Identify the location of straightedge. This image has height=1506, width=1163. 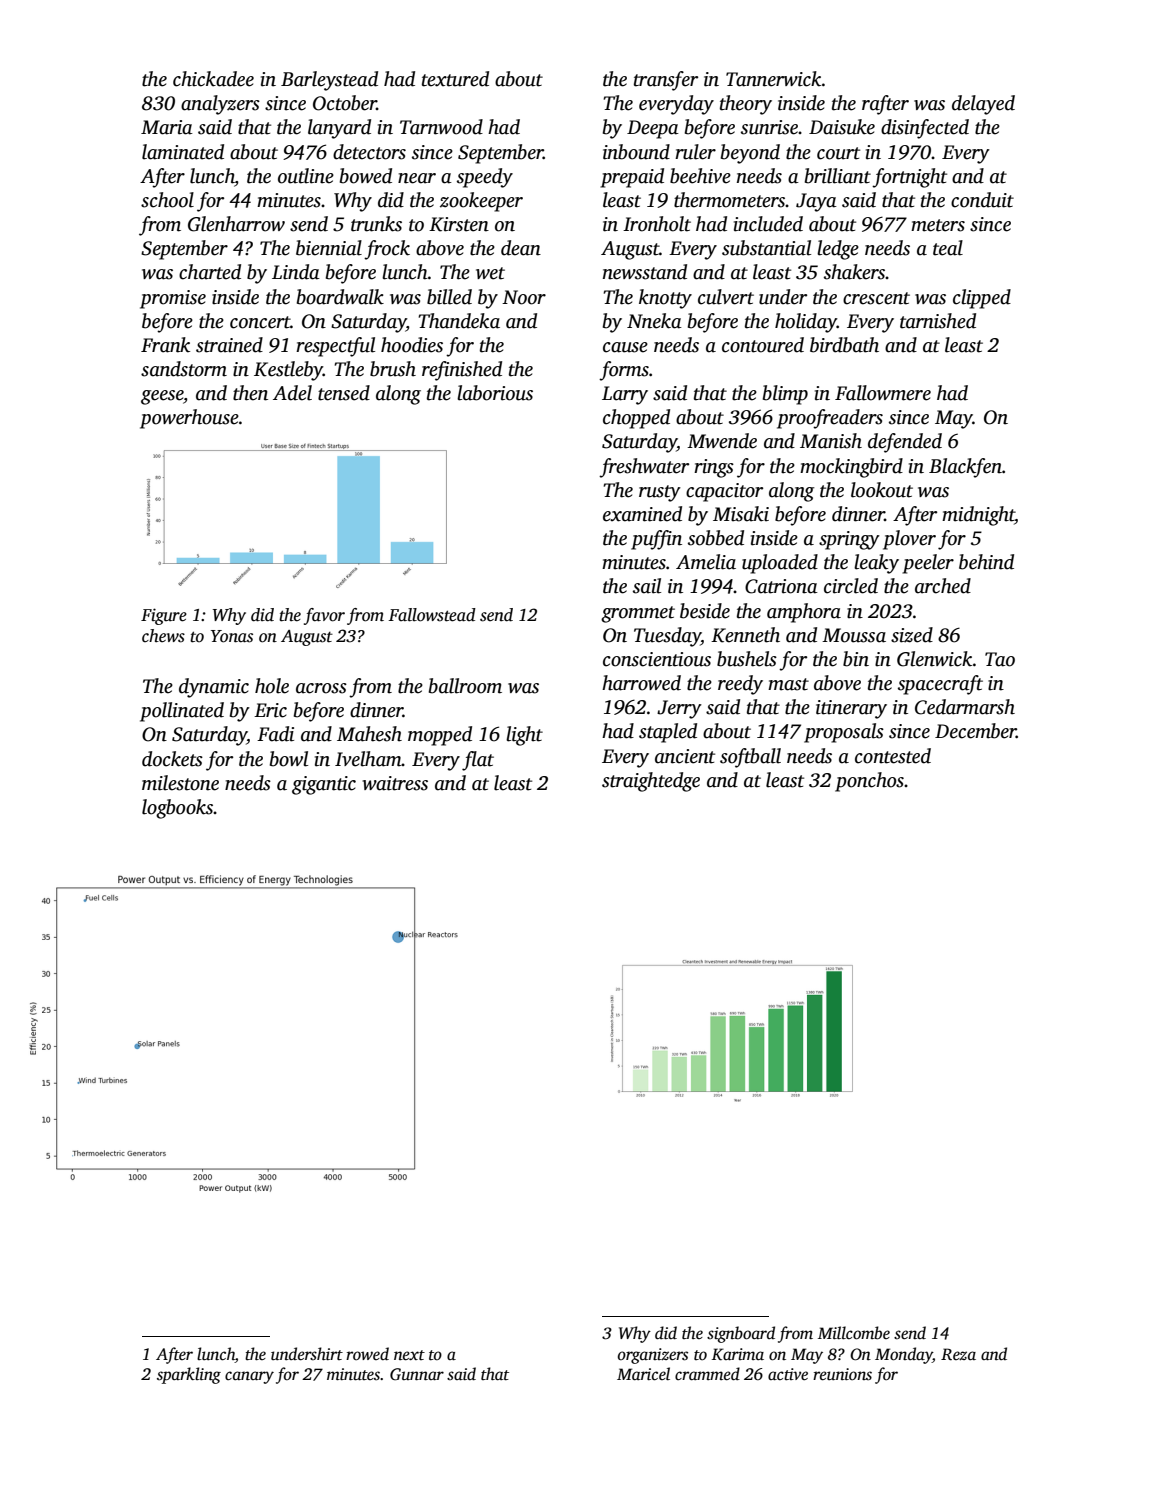
(651, 782).
